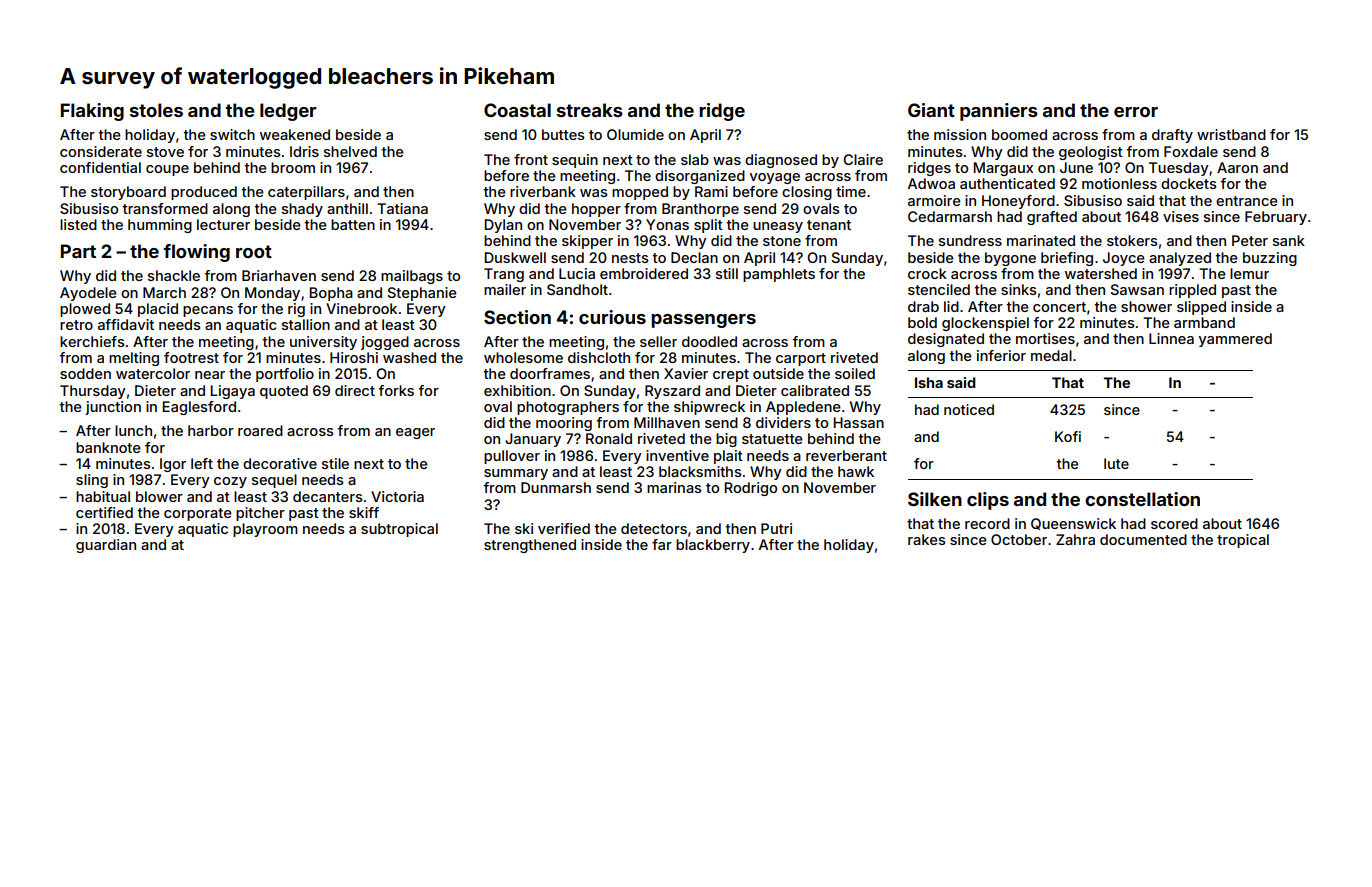 Image resolution: width=1372 pixels, height=887 pixels. Describe the element at coordinates (590, 110) in the screenshot. I see `streaks` at that location.
